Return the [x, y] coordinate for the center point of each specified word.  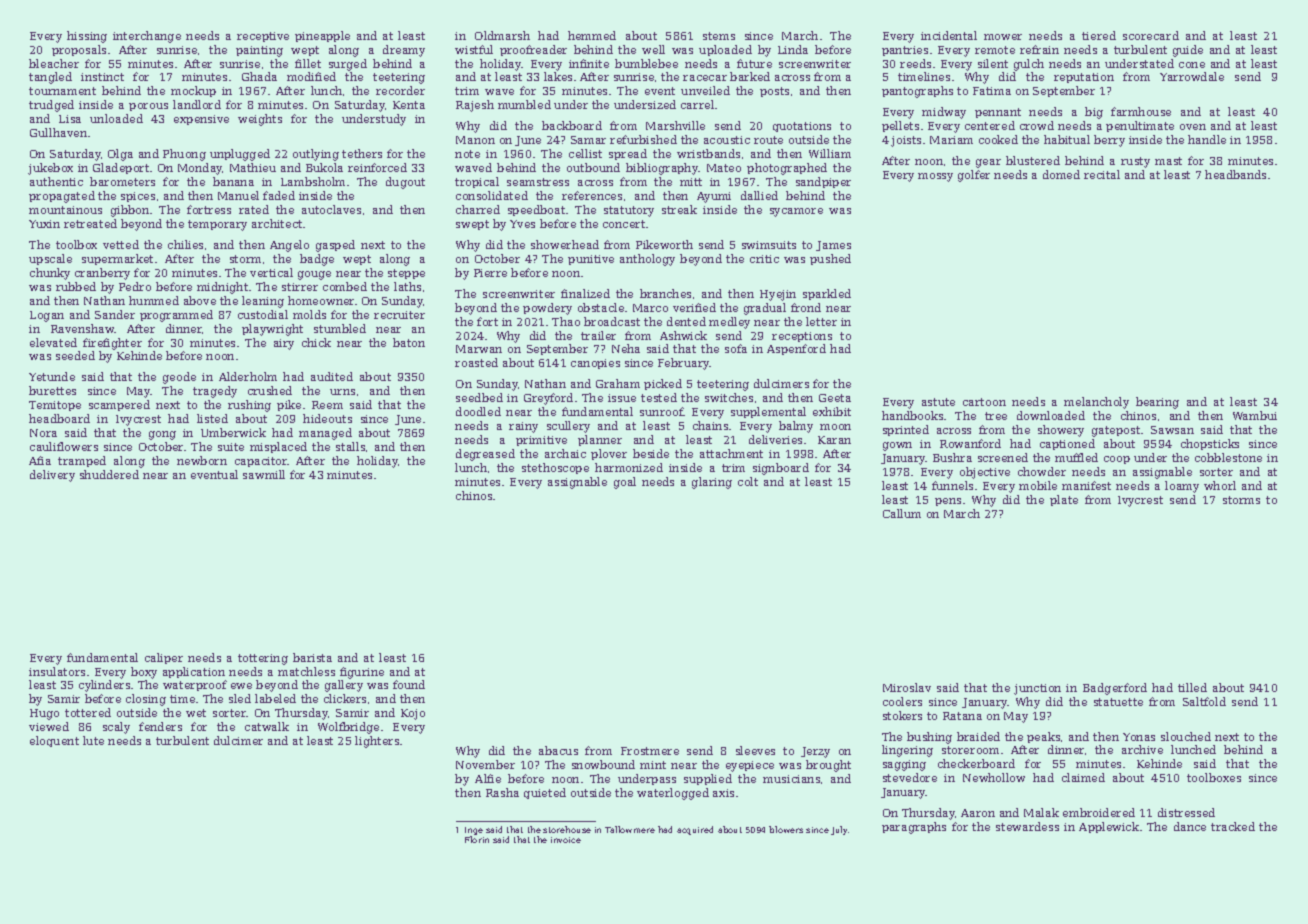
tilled [1192, 687]
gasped [335, 246]
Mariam [951, 140]
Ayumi [714, 197]
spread [628, 154]
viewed [49, 726]
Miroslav [907, 687]
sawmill [264, 474]
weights [260, 120]
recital [1102, 174]
